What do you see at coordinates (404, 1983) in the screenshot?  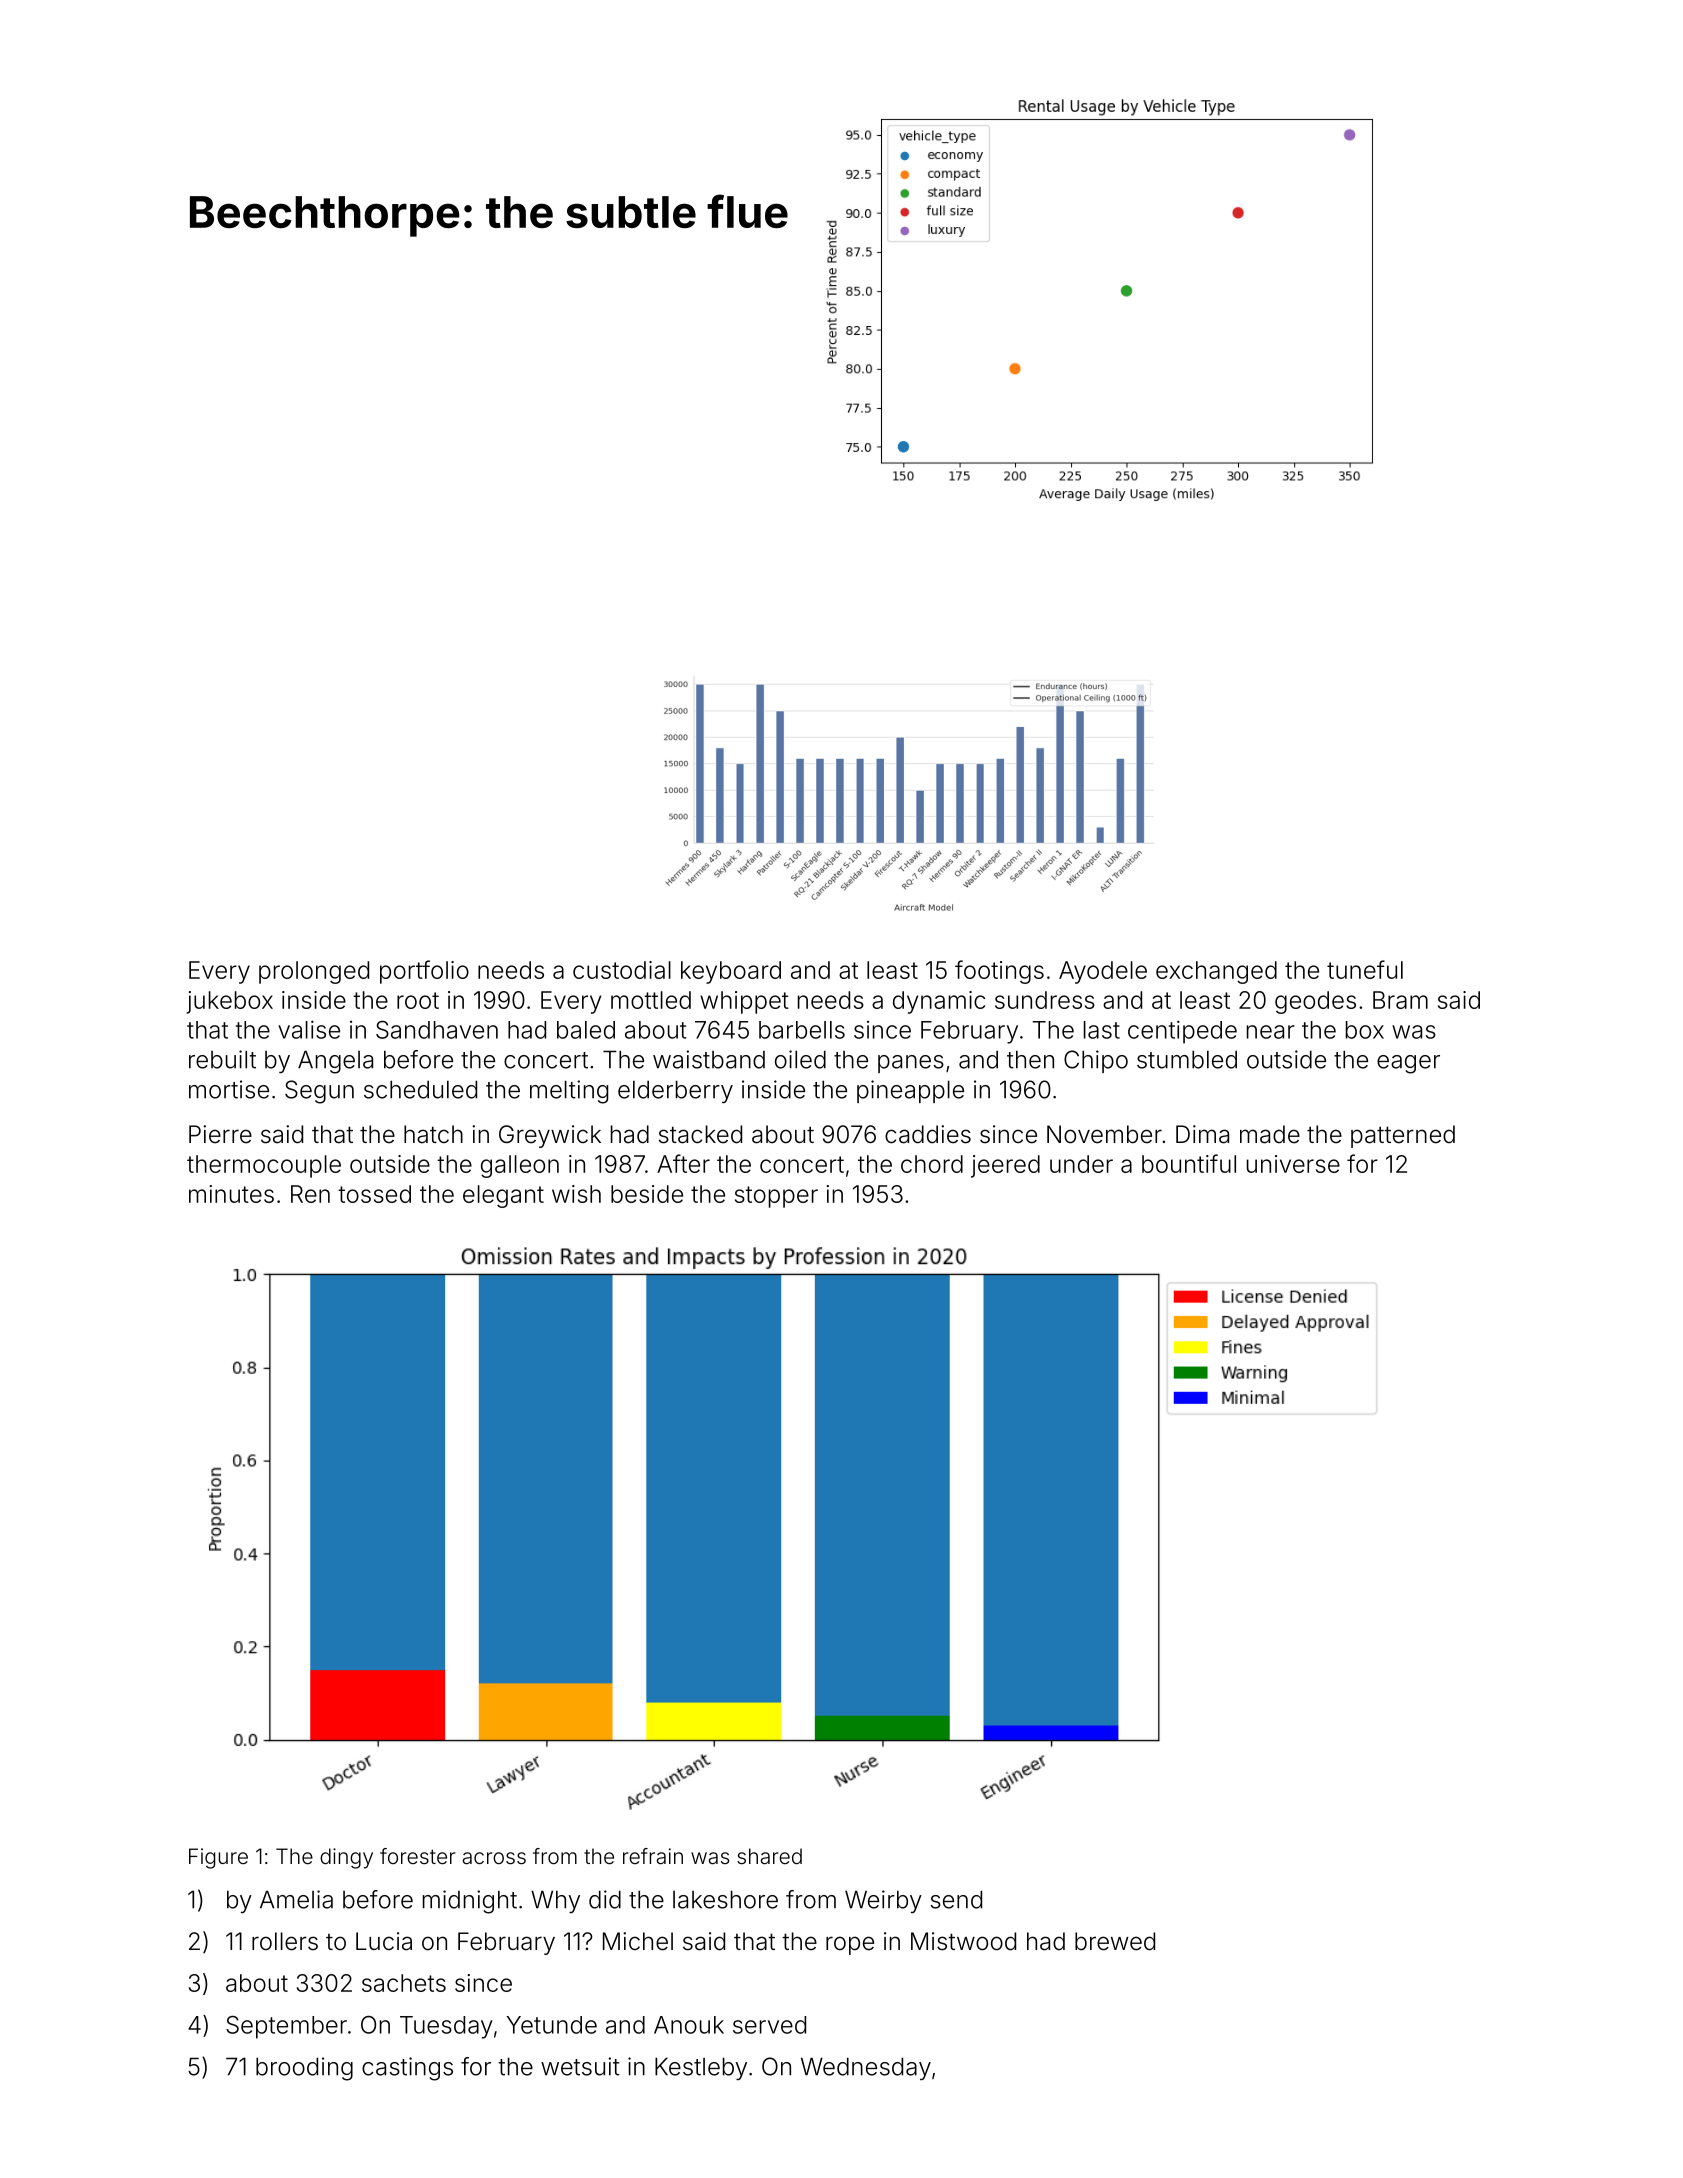 I see `sachets` at bounding box center [404, 1983].
